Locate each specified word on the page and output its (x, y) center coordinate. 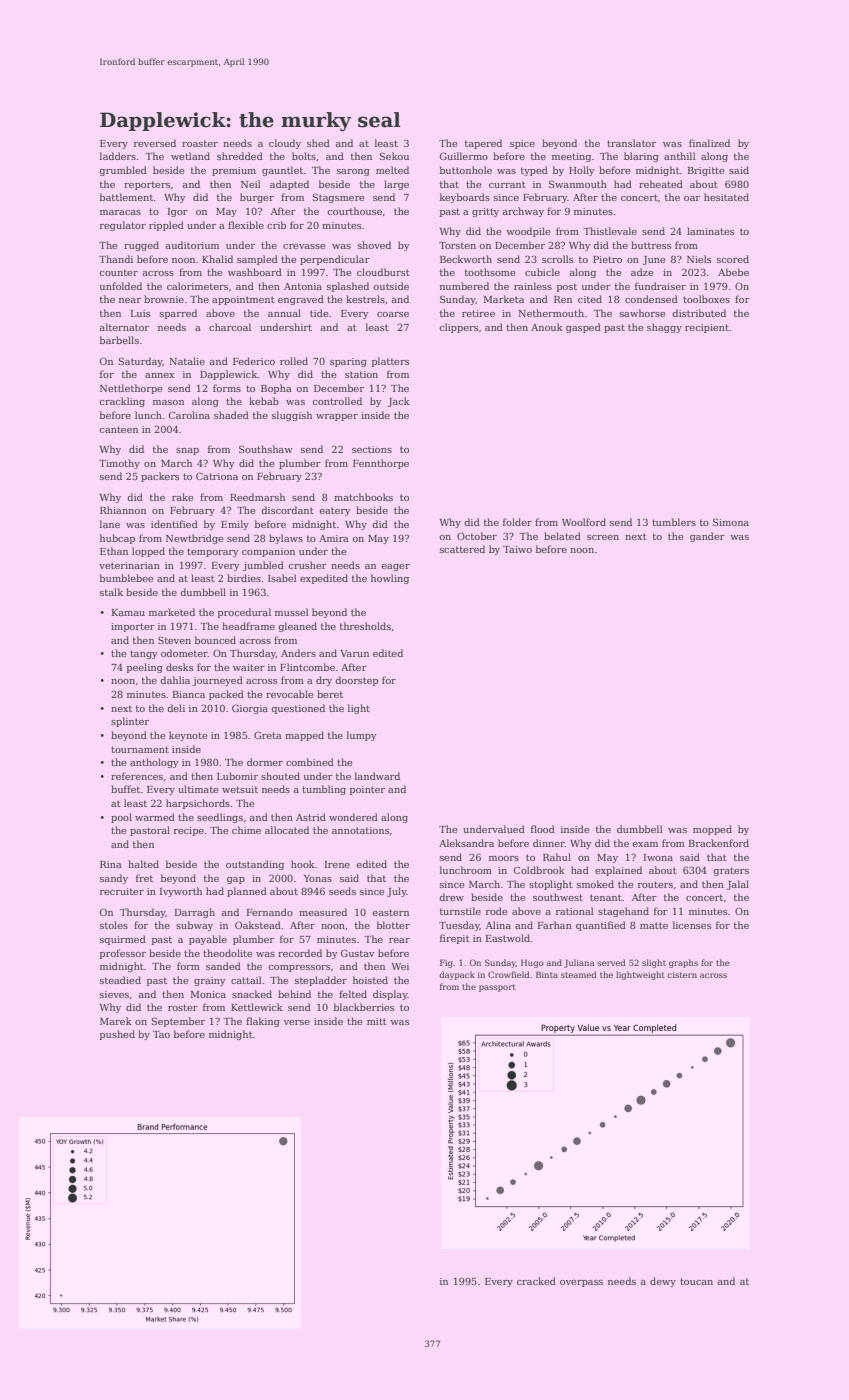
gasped (583, 328)
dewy (663, 1282)
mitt (377, 1021)
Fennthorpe (381, 464)
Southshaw (266, 449)
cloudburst (383, 272)
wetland (190, 156)
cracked (536, 1281)
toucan (696, 1281)
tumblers (674, 522)
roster (183, 1007)
